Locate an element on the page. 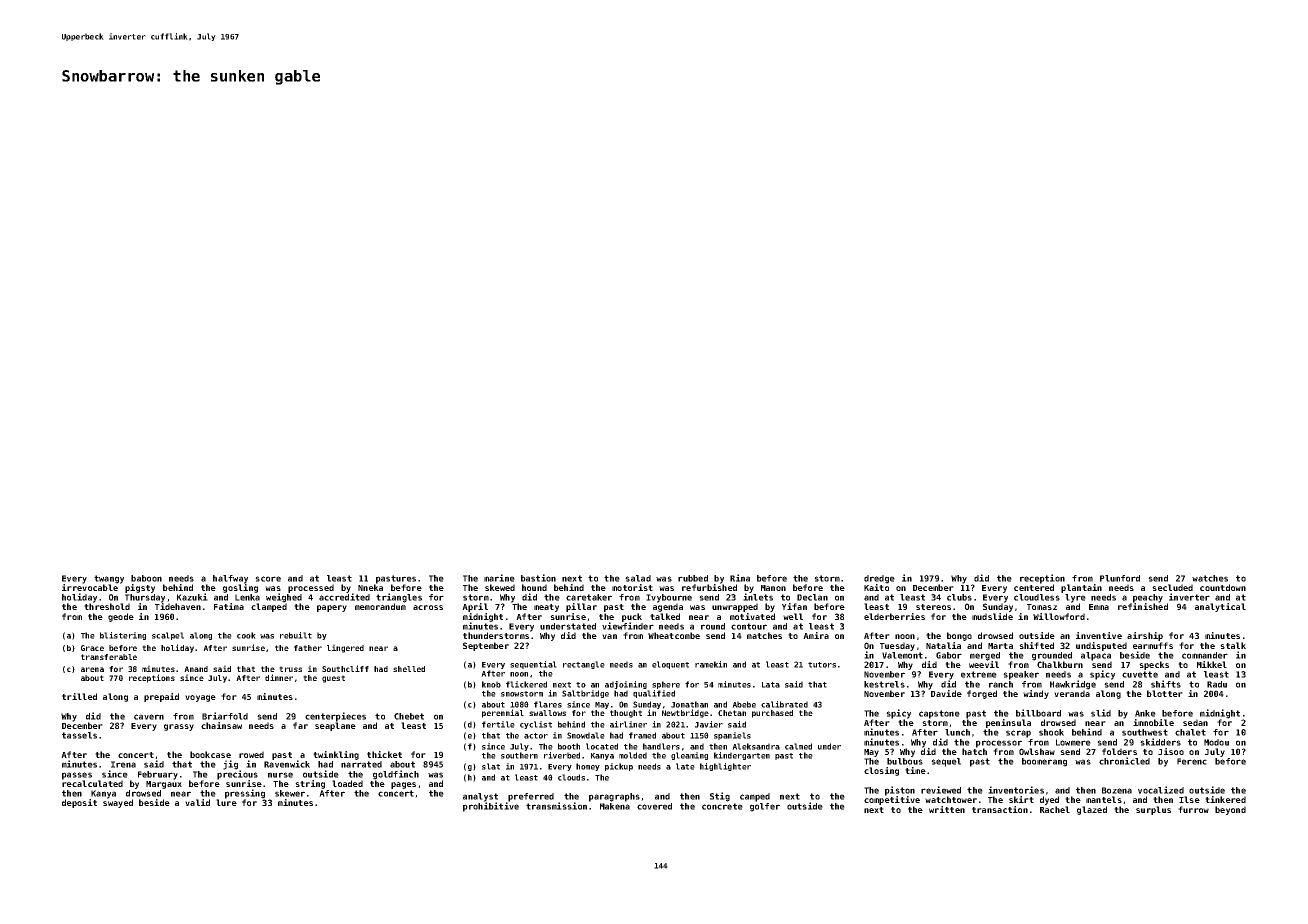 This image has height=924, width=1308. watches is located at coordinates (1210, 578).
